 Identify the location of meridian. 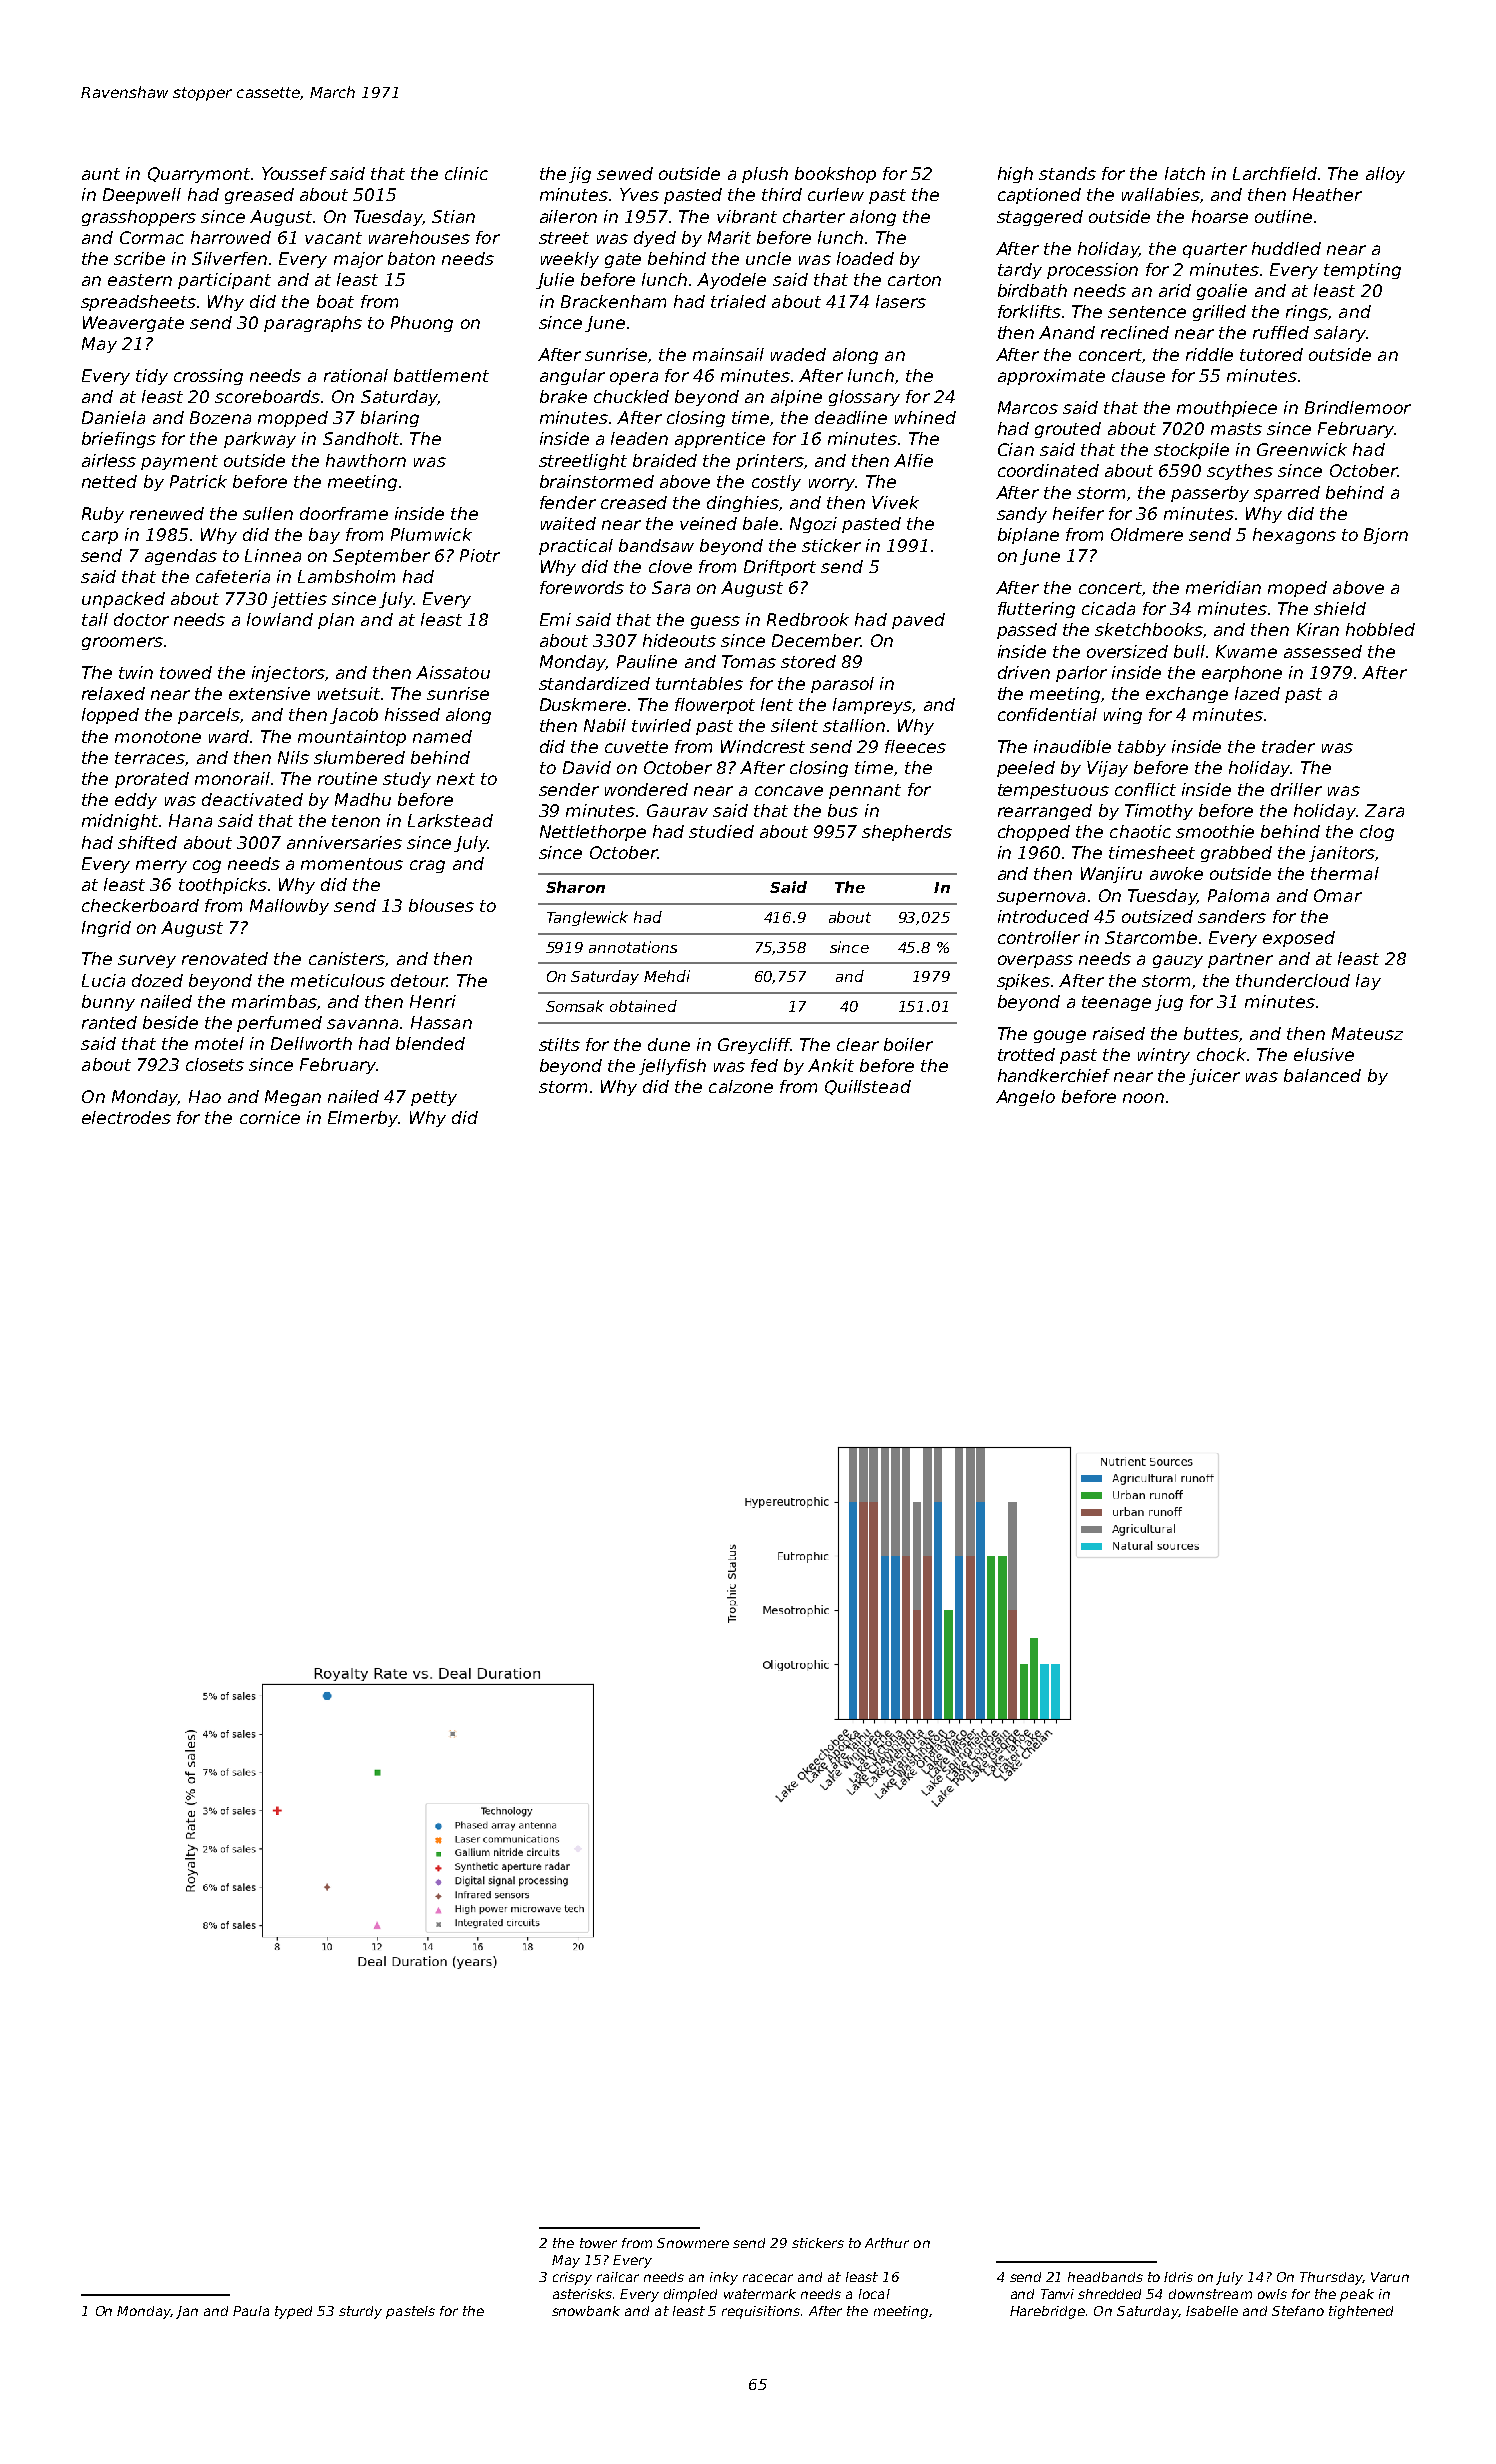
(1223, 587).
